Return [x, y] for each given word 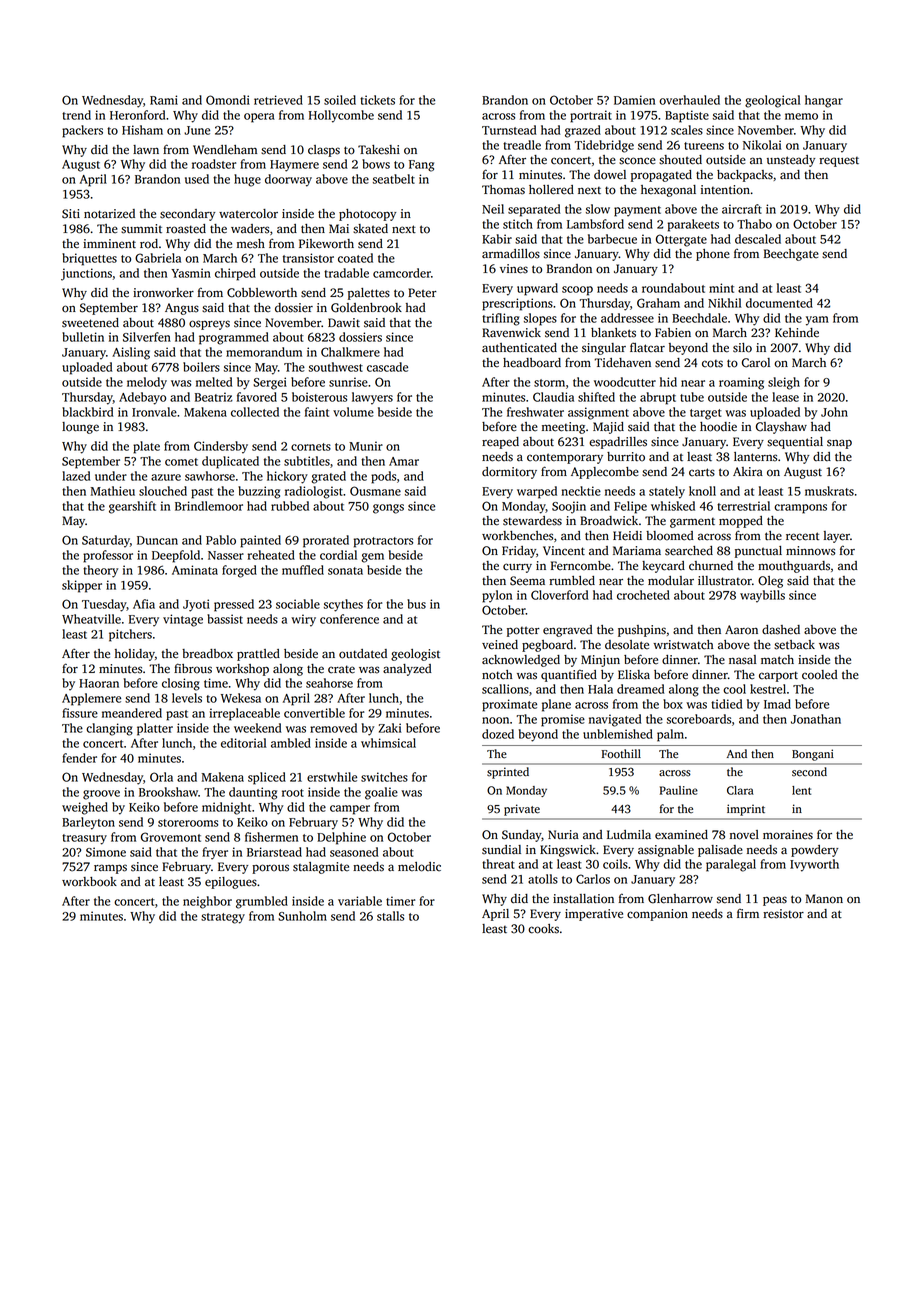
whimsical [388, 743]
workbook [89, 882]
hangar [824, 101]
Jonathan [816, 719]
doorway [288, 180]
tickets [377, 100]
